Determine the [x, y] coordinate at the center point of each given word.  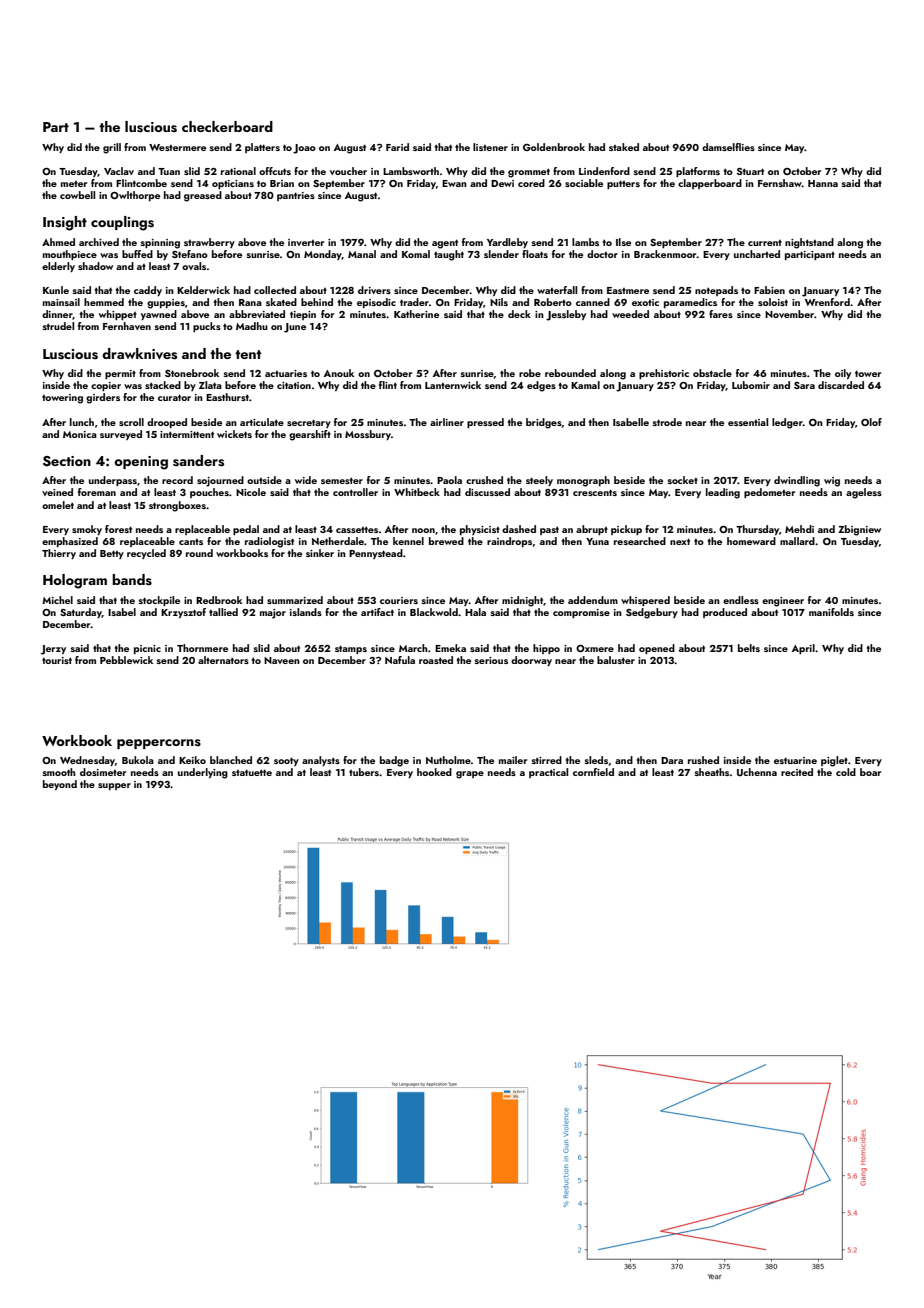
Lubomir [751, 385]
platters [262, 148]
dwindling [797, 481]
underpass [113, 481]
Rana [250, 302]
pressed [485, 423]
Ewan [454, 183]
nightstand [809, 243]
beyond [60, 785]
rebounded [570, 373]
